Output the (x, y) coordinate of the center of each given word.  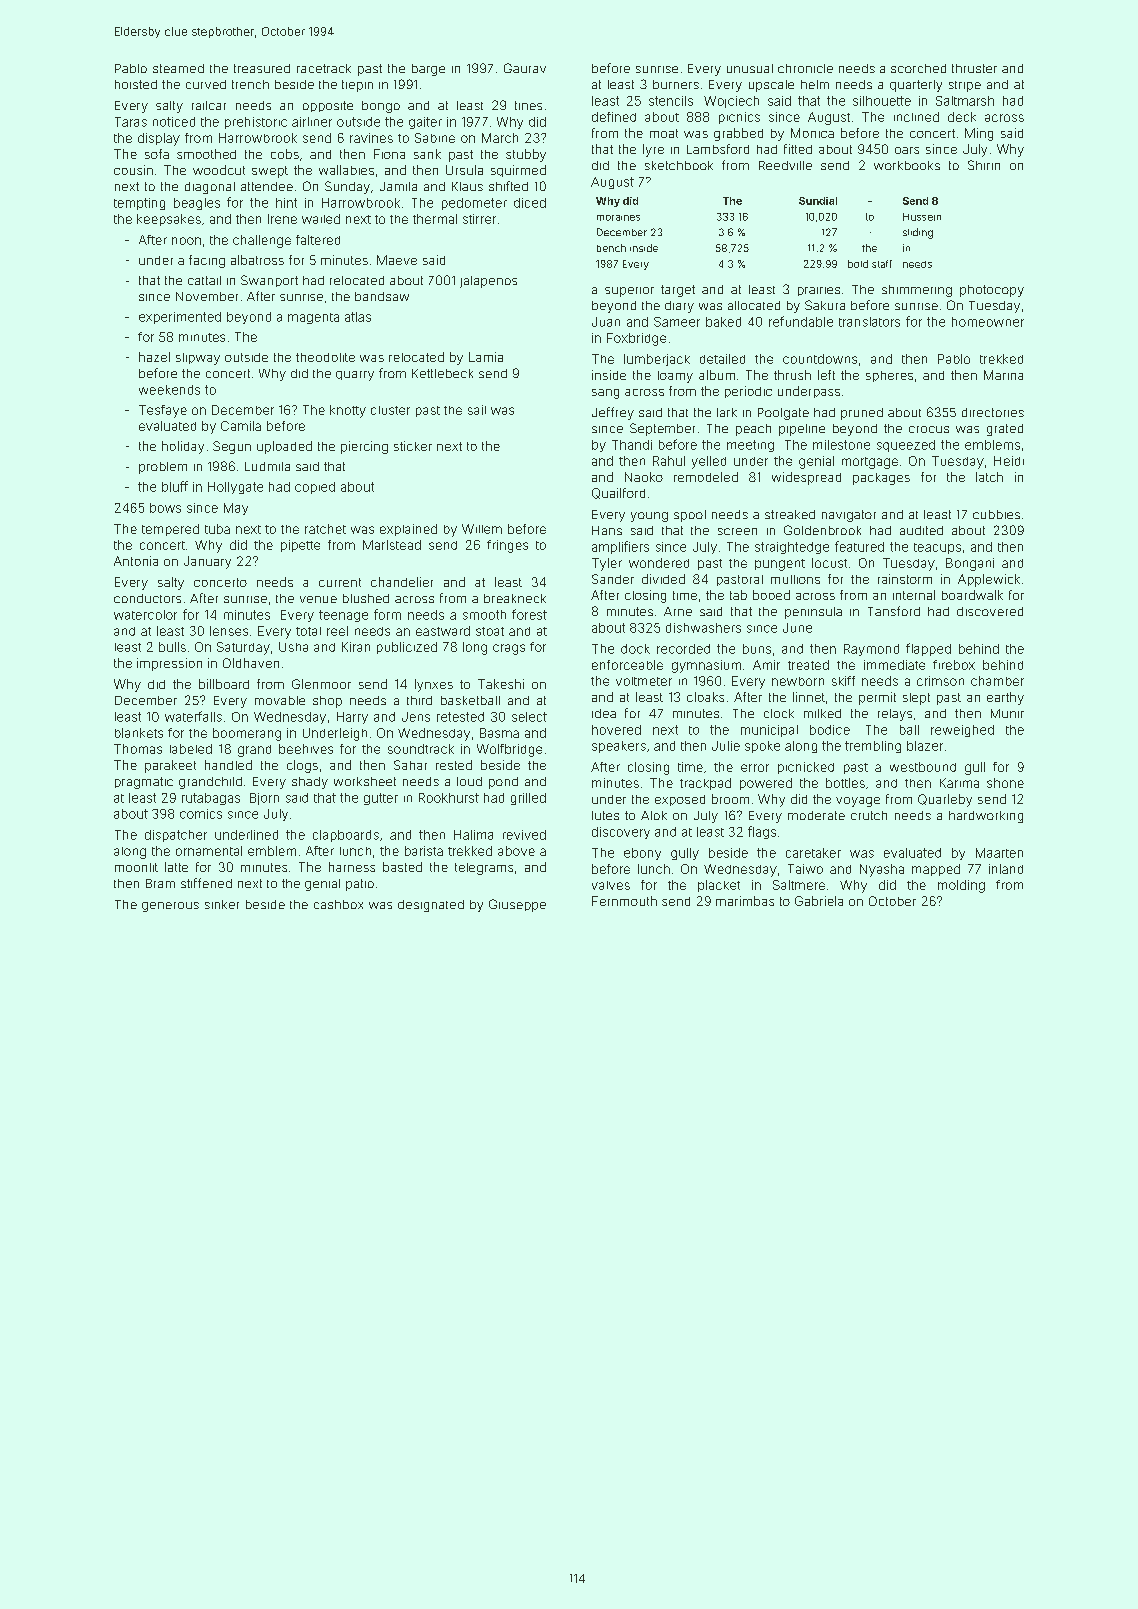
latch (989, 477)
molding (961, 886)
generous (170, 907)
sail (477, 410)
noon (186, 241)
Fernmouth (624, 901)
